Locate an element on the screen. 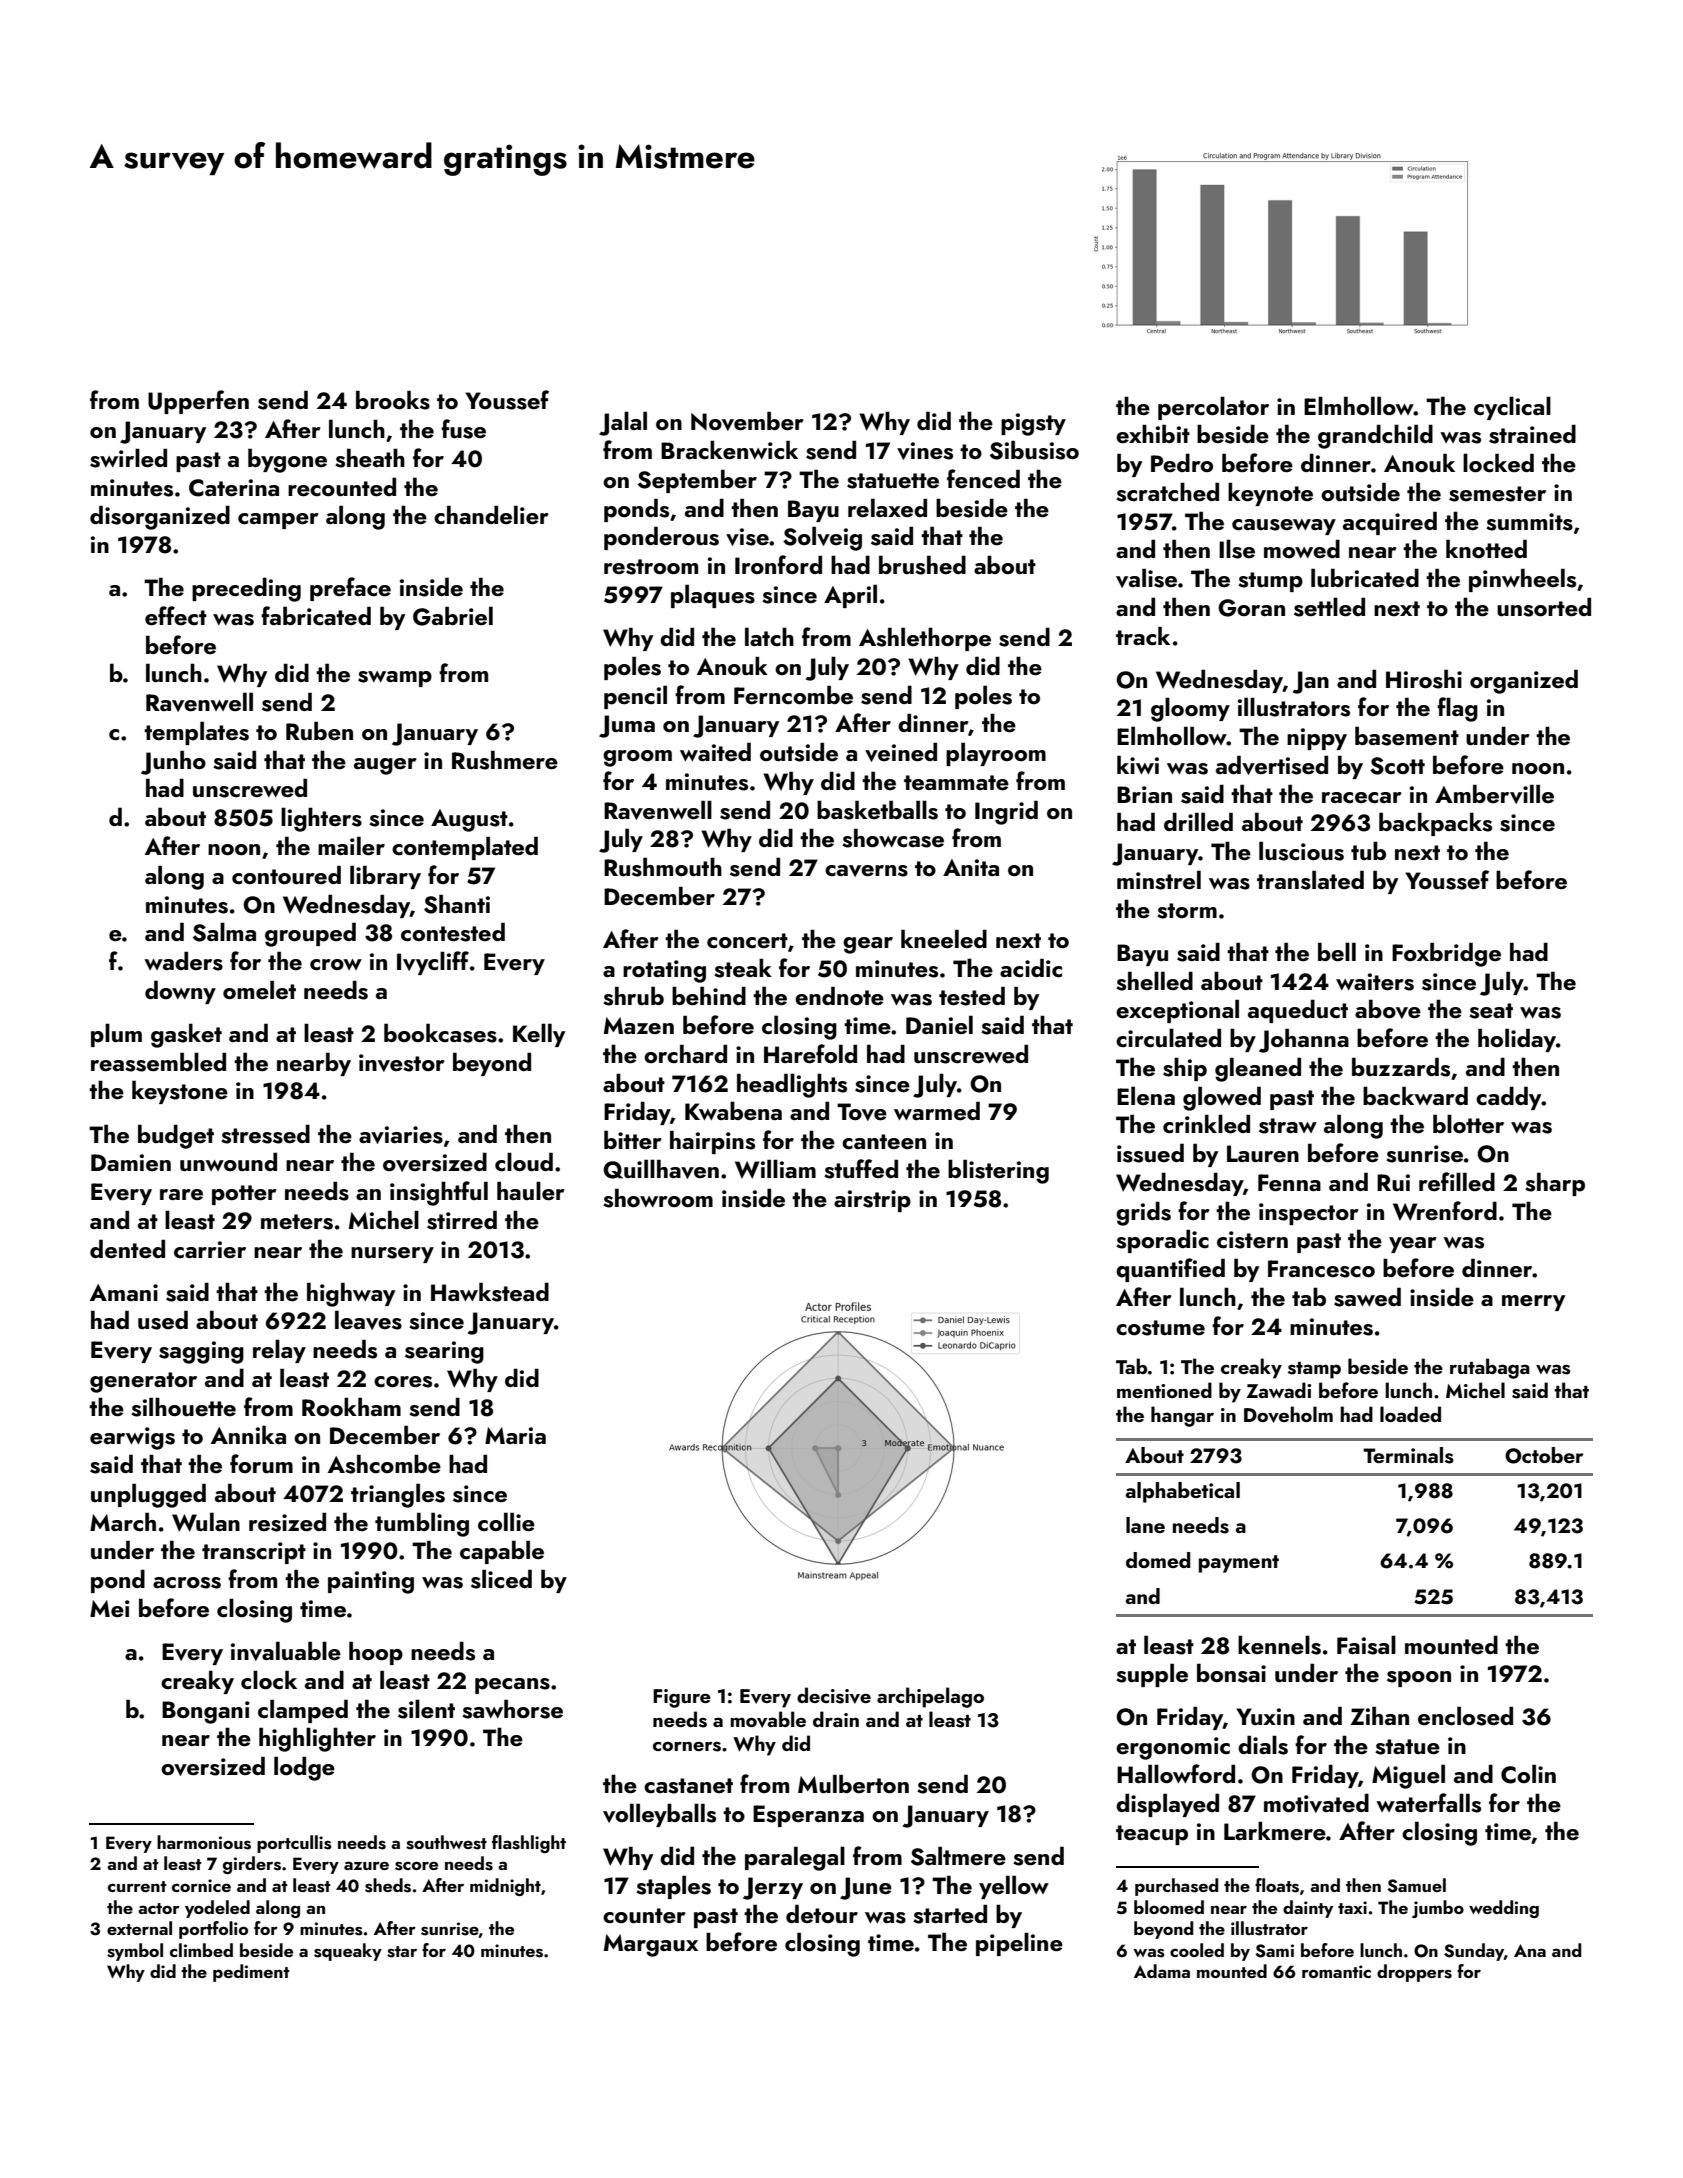  cyclical is located at coordinates (1512, 408).
